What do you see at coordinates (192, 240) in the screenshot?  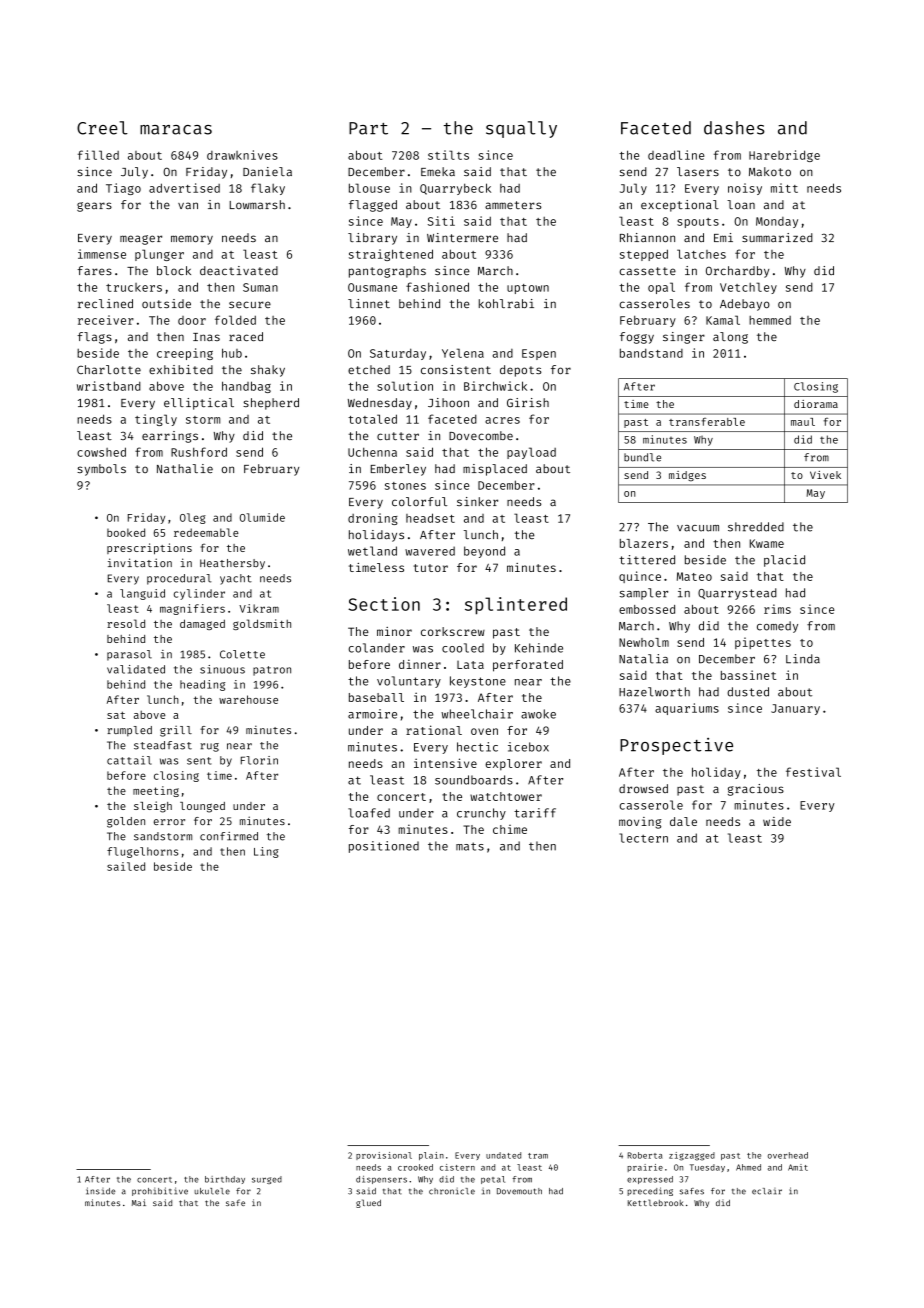 I see `memory` at bounding box center [192, 240].
